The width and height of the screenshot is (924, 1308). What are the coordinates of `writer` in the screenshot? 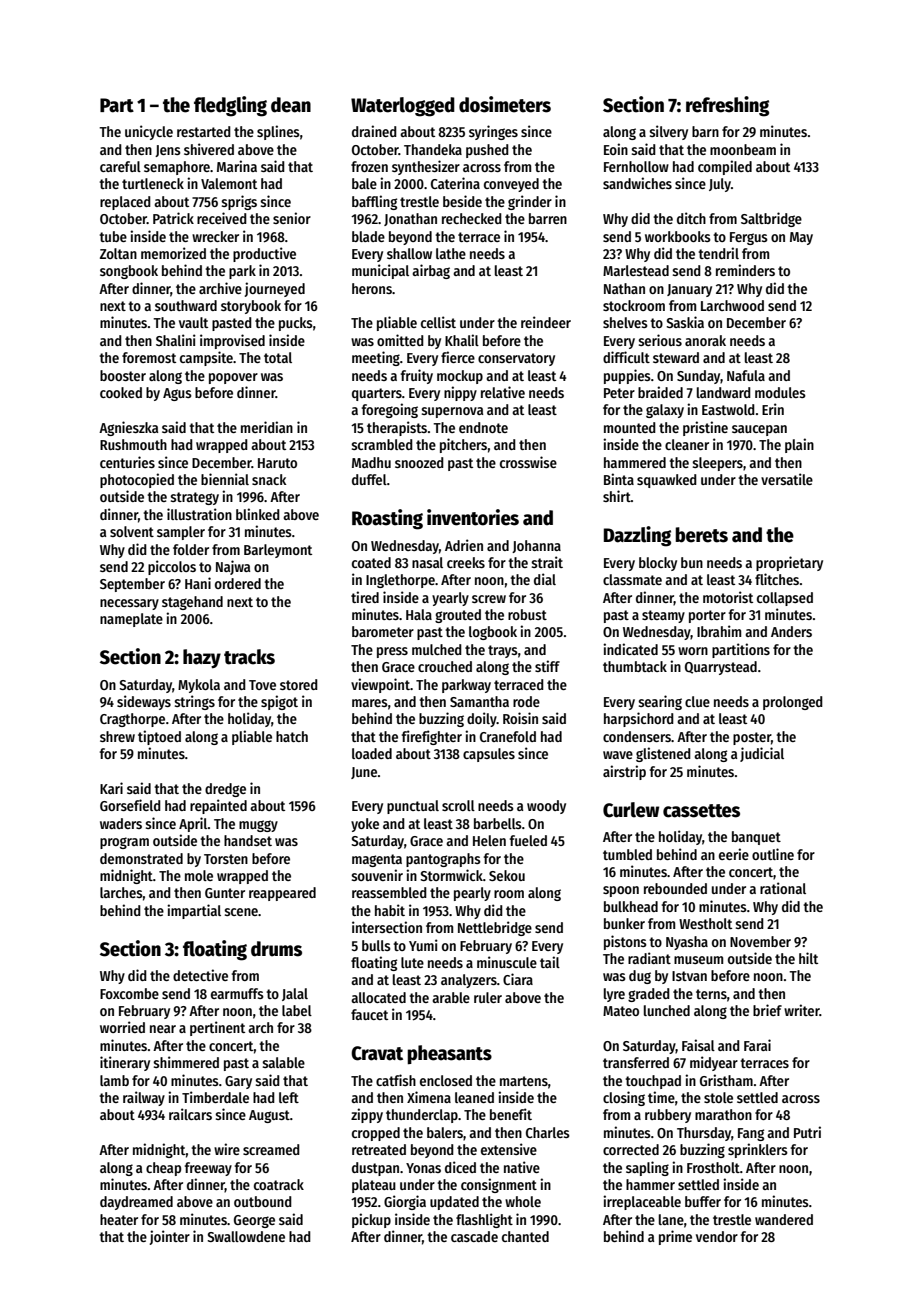 It's located at (802, 1010).
